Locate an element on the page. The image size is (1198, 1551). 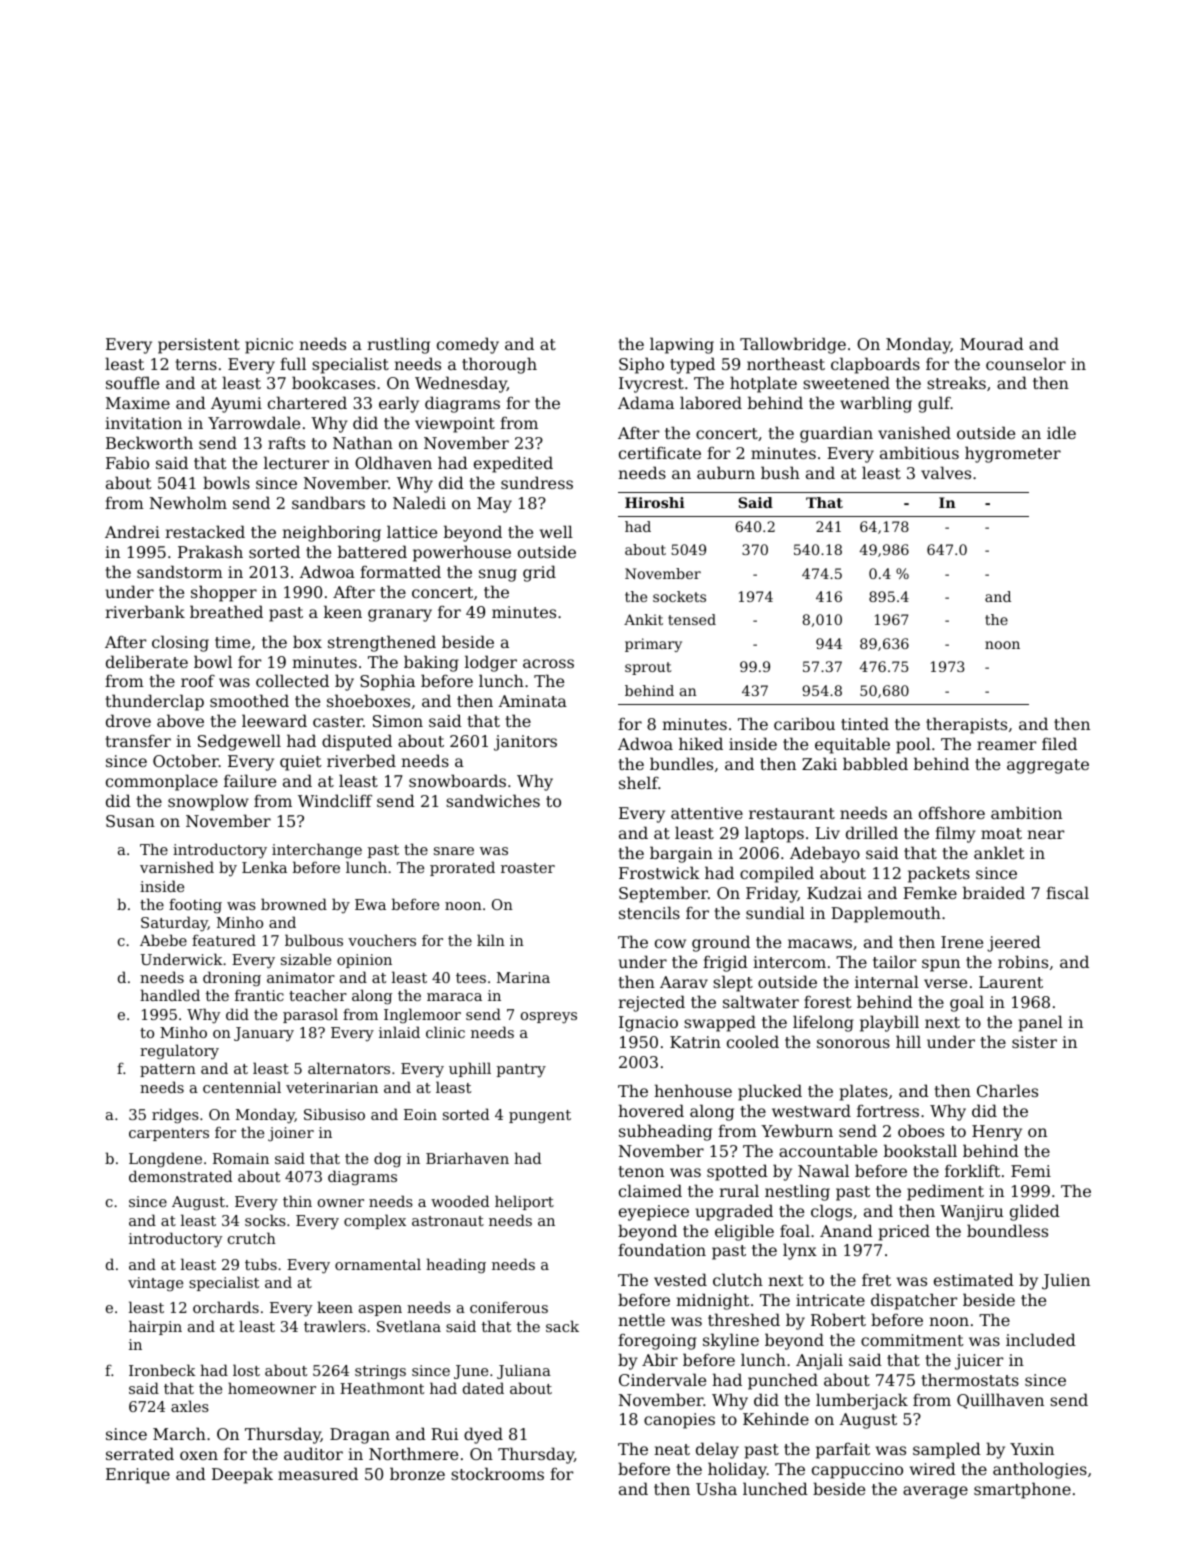
thorough is located at coordinates (499, 365).
